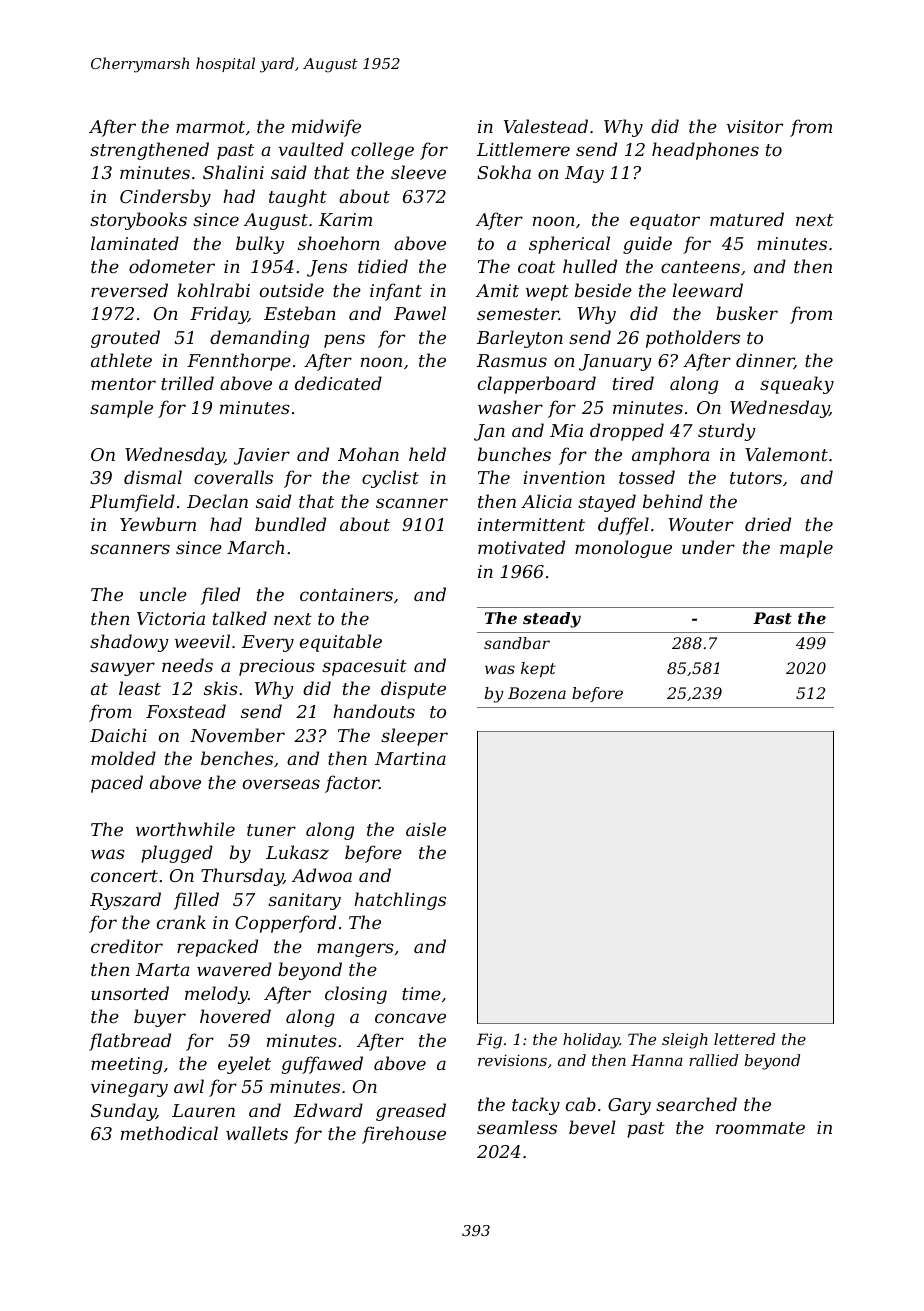 The height and width of the page is (1311, 924). I want to click on Fig, so click(489, 1041).
